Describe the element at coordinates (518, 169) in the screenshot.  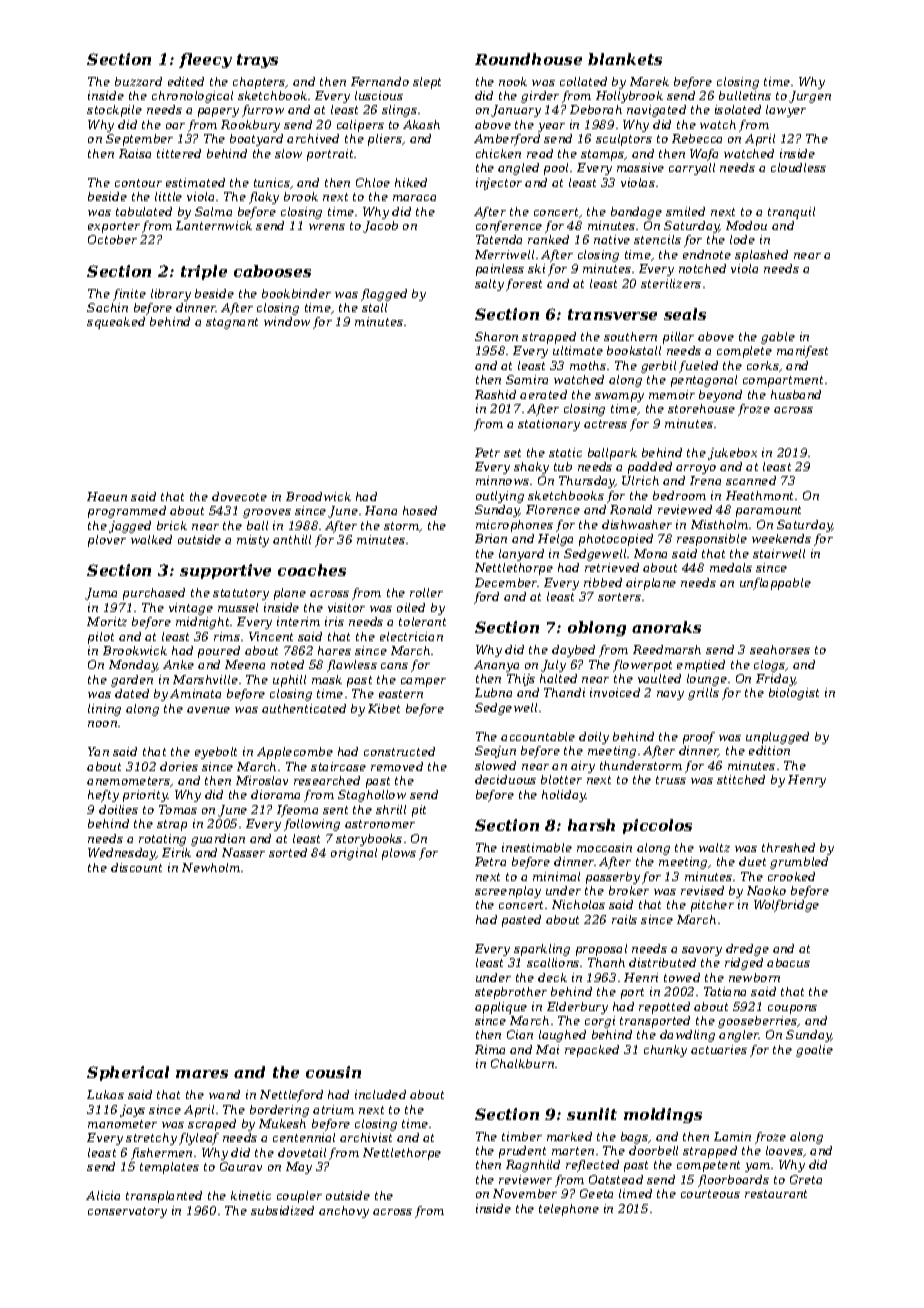
I see `angled` at that location.
